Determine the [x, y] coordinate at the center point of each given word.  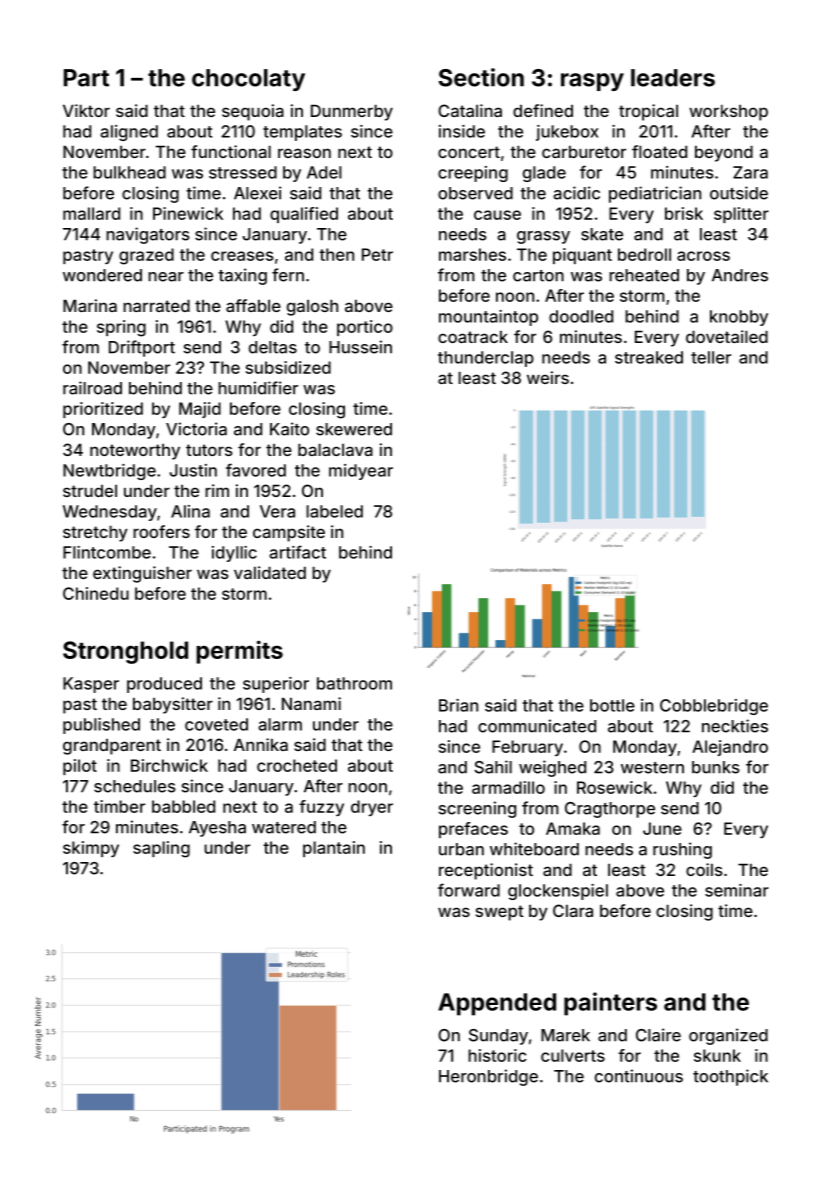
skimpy [91, 849]
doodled [581, 316]
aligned [129, 133]
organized [728, 1036]
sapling [161, 849]
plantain [334, 849]
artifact [297, 552]
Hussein [360, 347]
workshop [728, 112]
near [166, 277]
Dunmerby [352, 112]
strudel [90, 490]
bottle [612, 705]
